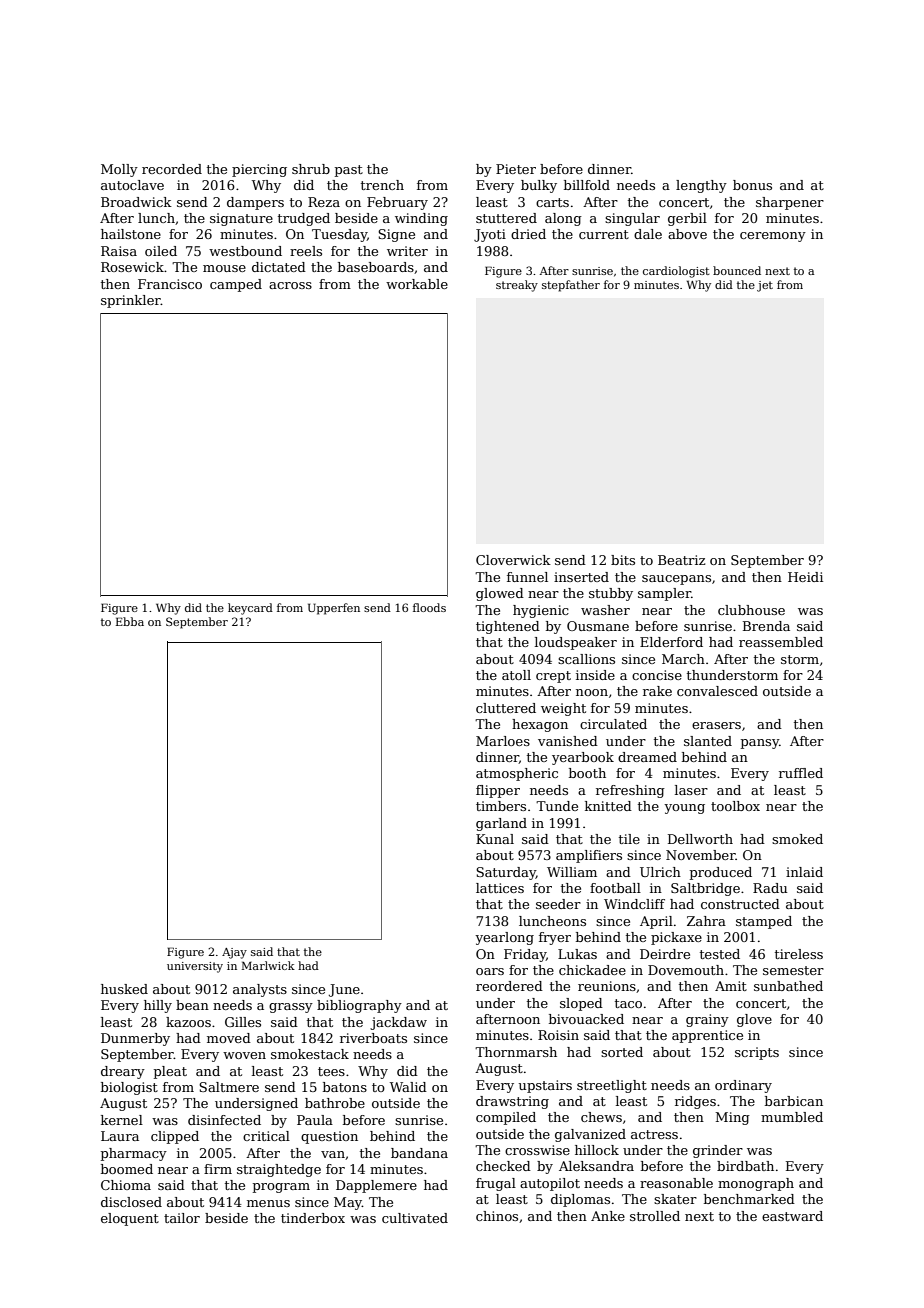 Image resolution: width=924 pixels, height=1308 pixels. What do you see at coordinates (415, 1218) in the screenshot?
I see `cultivated` at bounding box center [415, 1218].
